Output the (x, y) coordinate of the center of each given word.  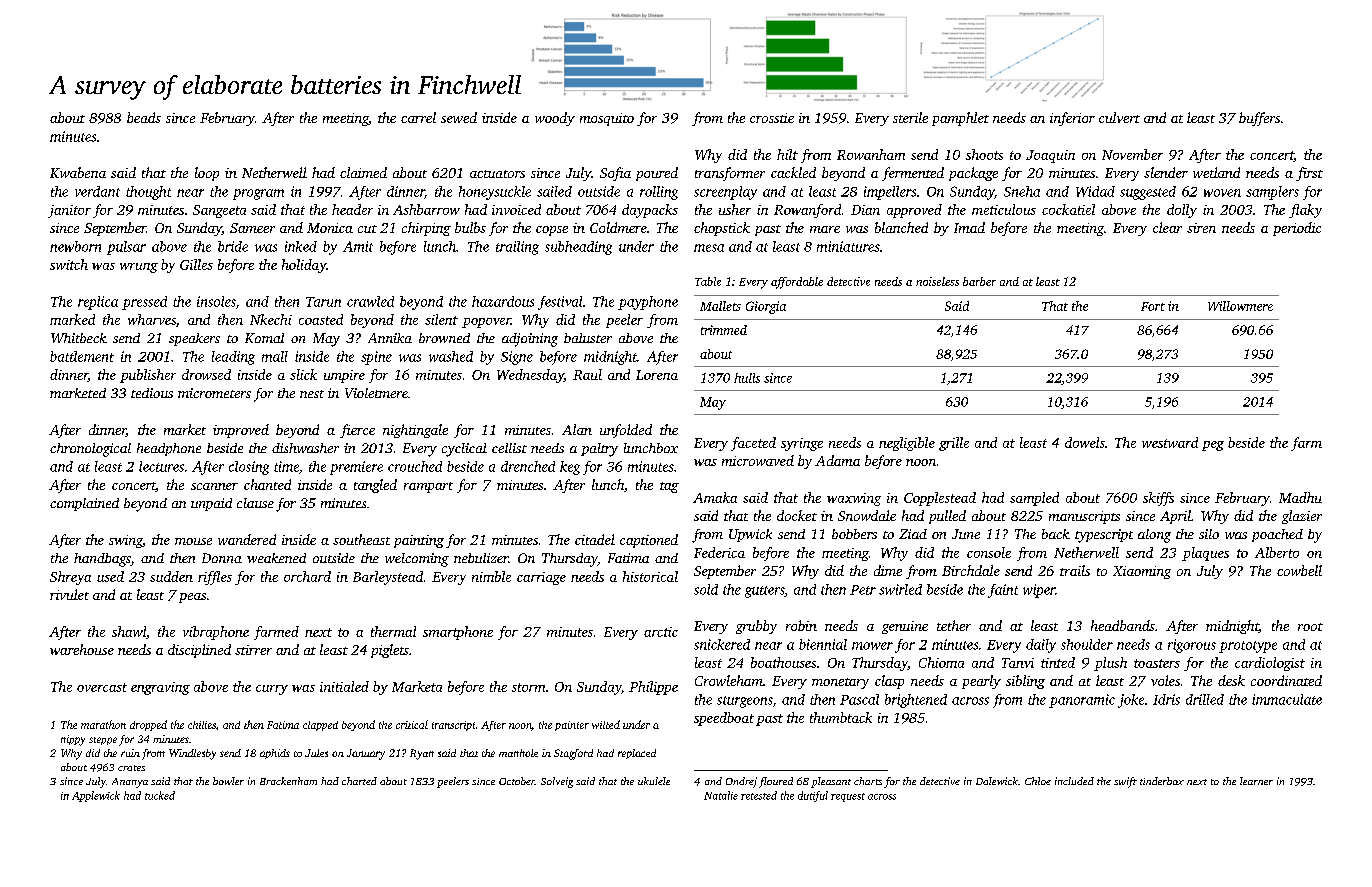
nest (312, 394)
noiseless (937, 281)
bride (233, 246)
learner (1256, 781)
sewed (459, 117)
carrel (418, 117)
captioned (649, 541)
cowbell (1299, 570)
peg (1213, 446)
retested (759, 795)
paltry (599, 450)
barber (979, 281)
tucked (160, 795)
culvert (1119, 117)
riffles (215, 578)
